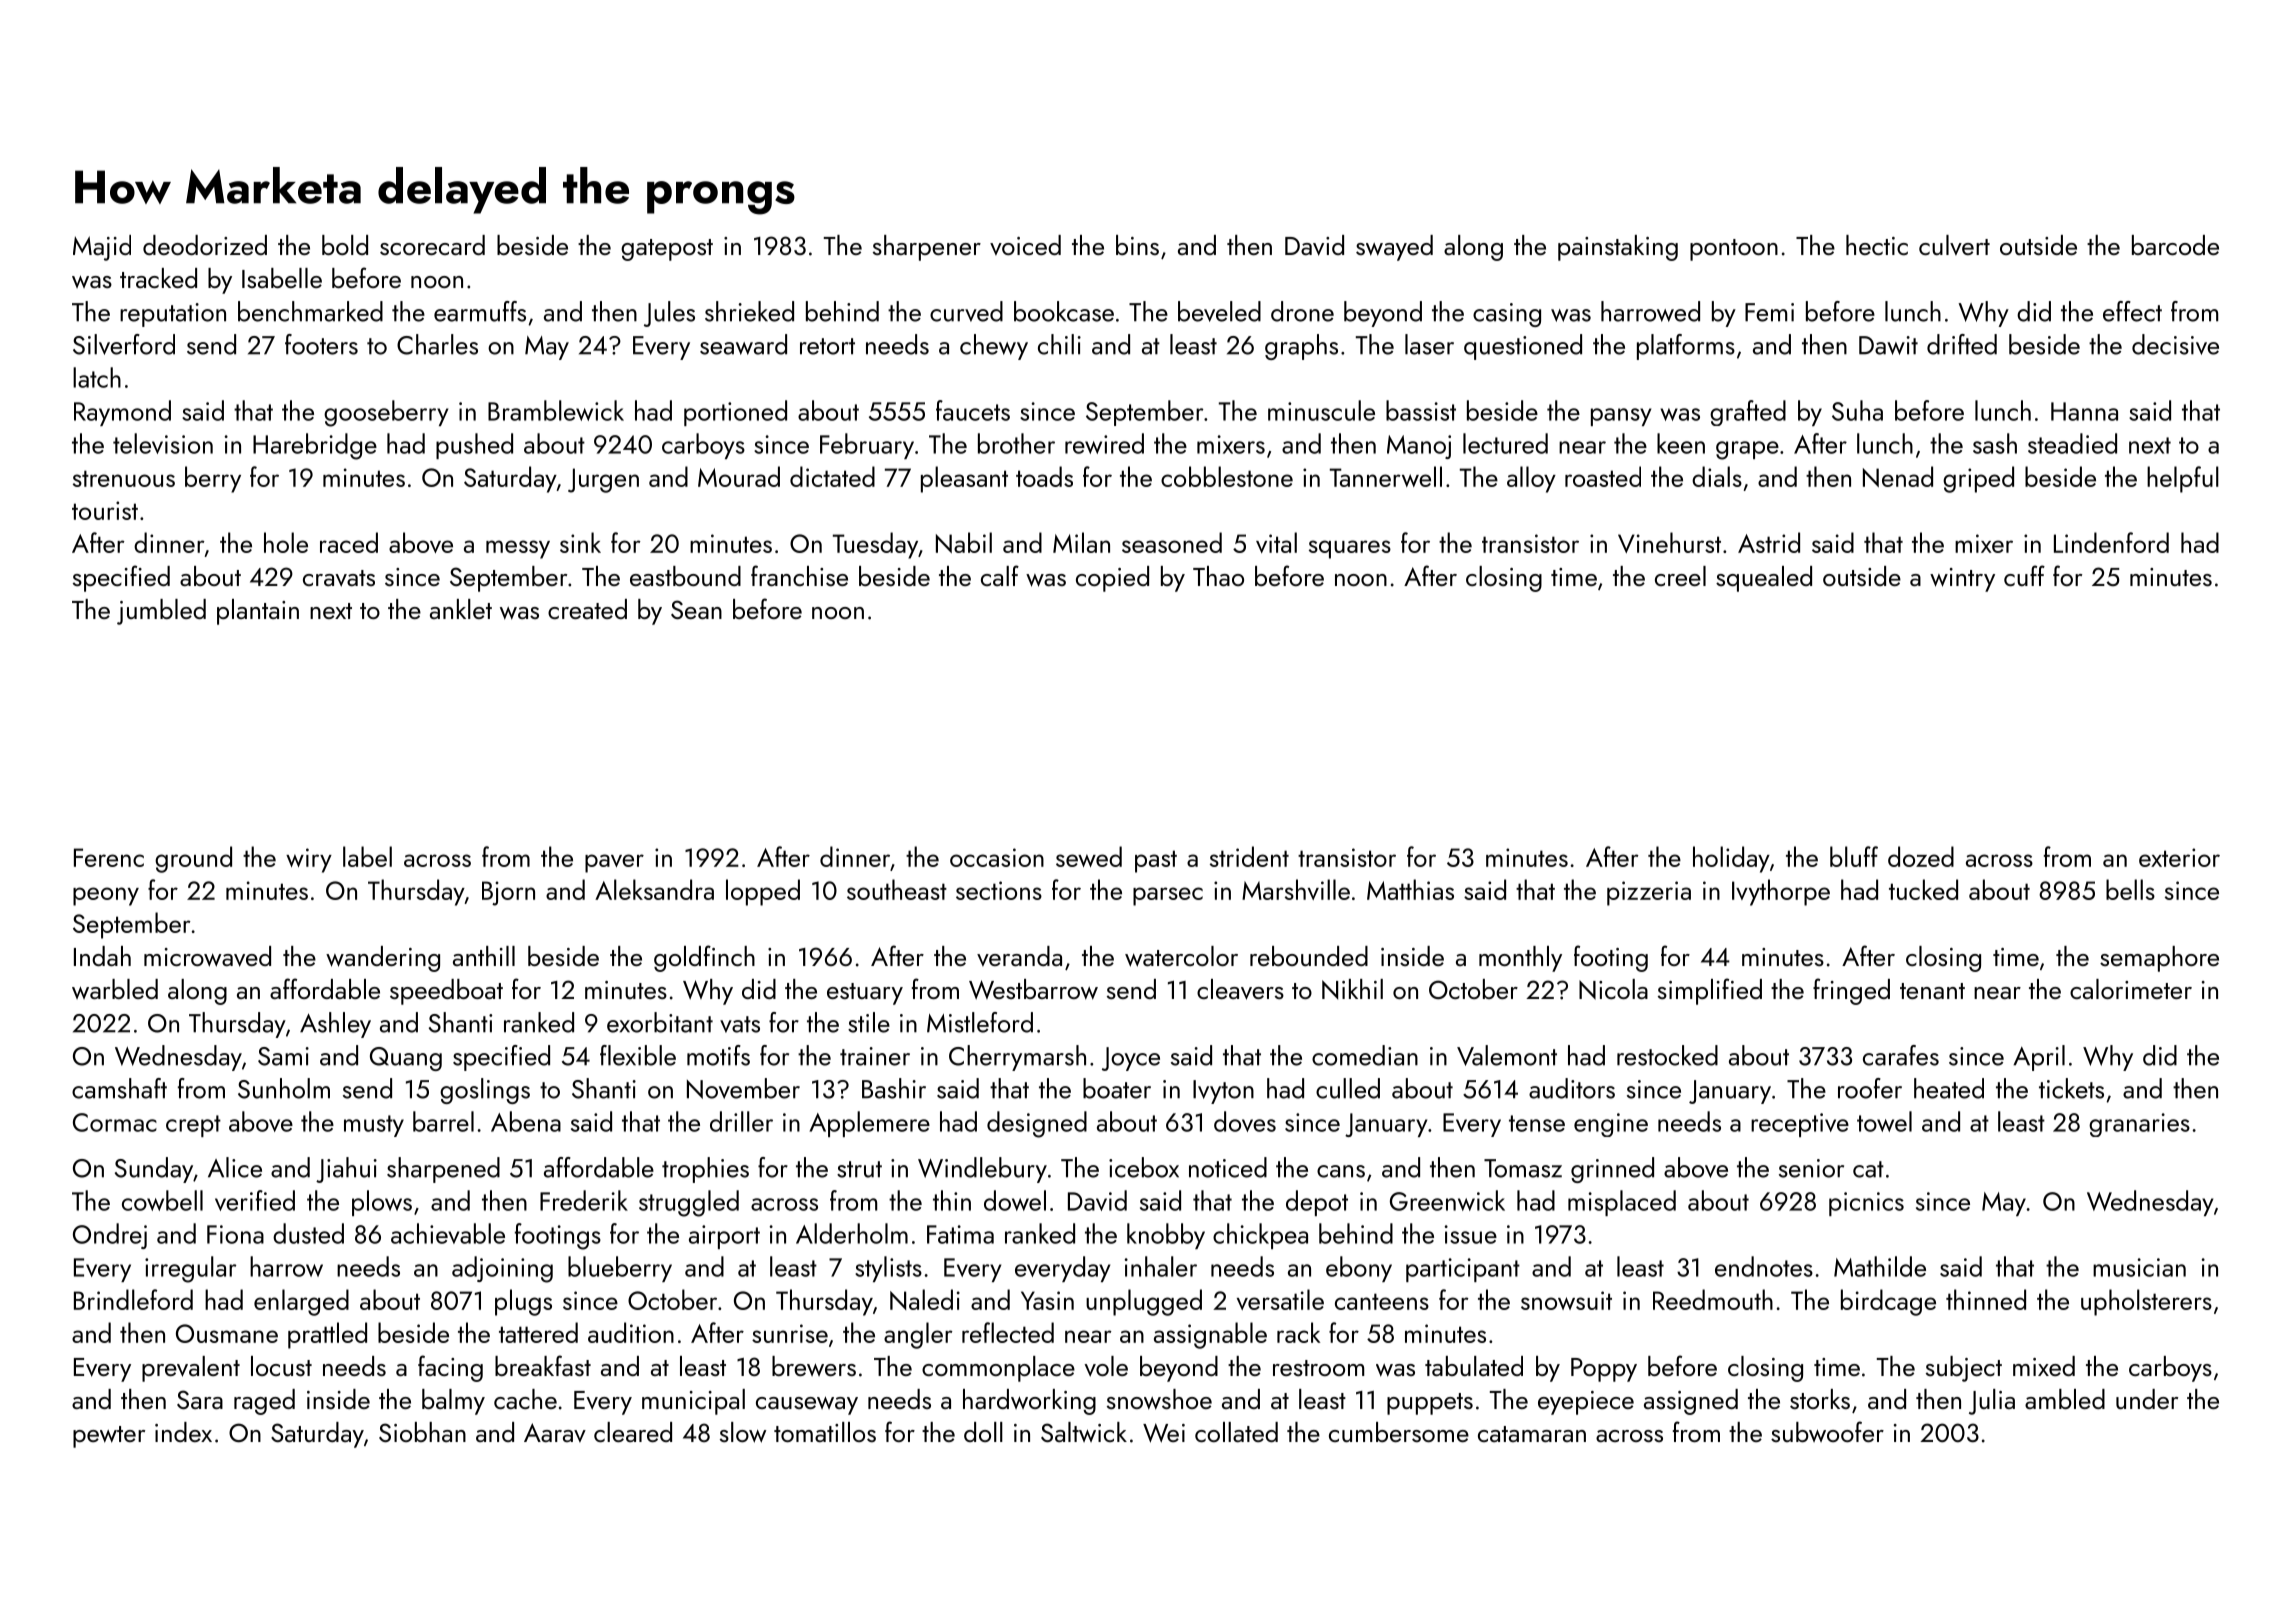  Describe the element at coordinates (154, 1170) in the screenshot. I see `Sunday` at that location.
